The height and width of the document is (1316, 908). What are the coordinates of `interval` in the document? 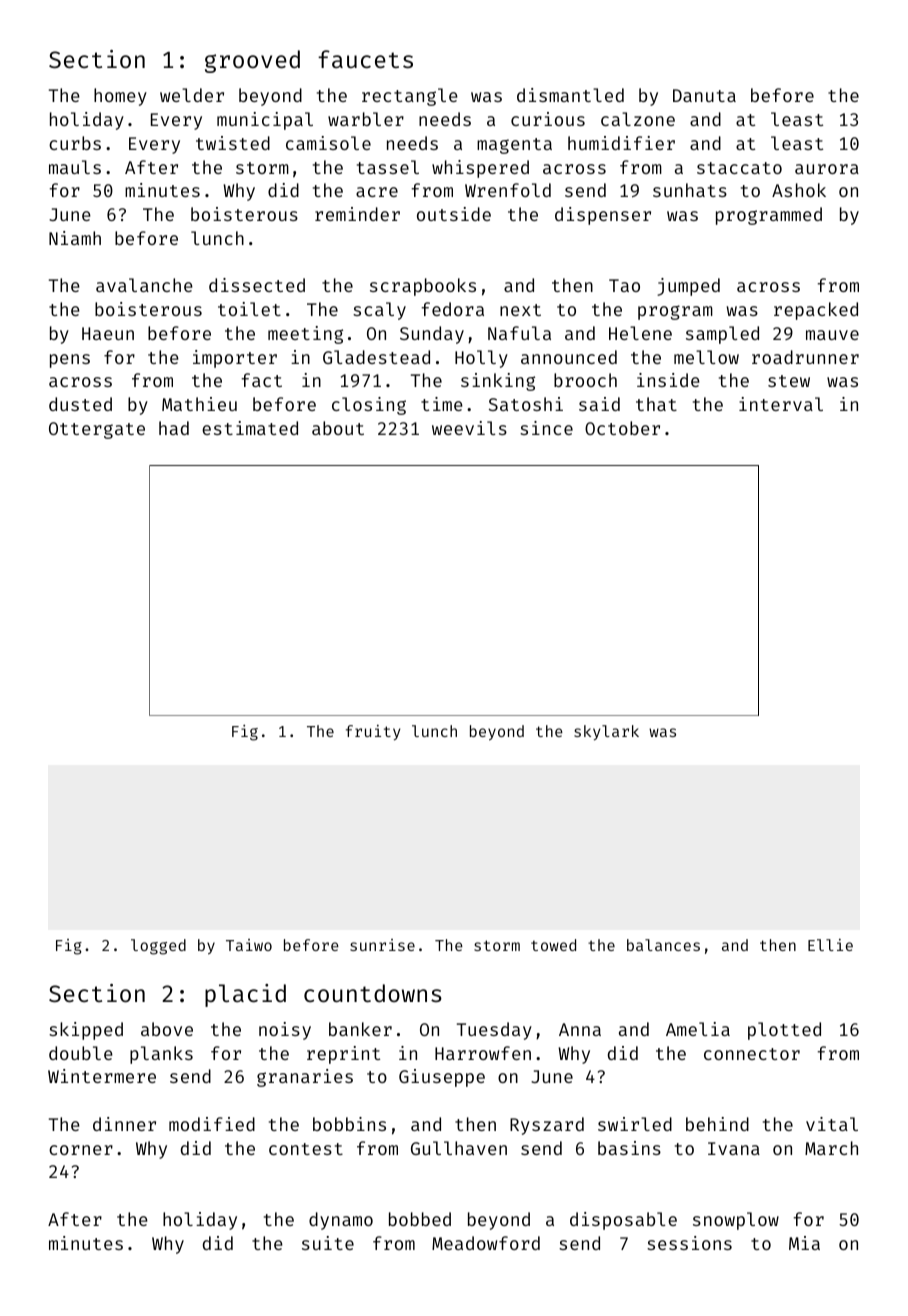 It's located at (781, 404).
